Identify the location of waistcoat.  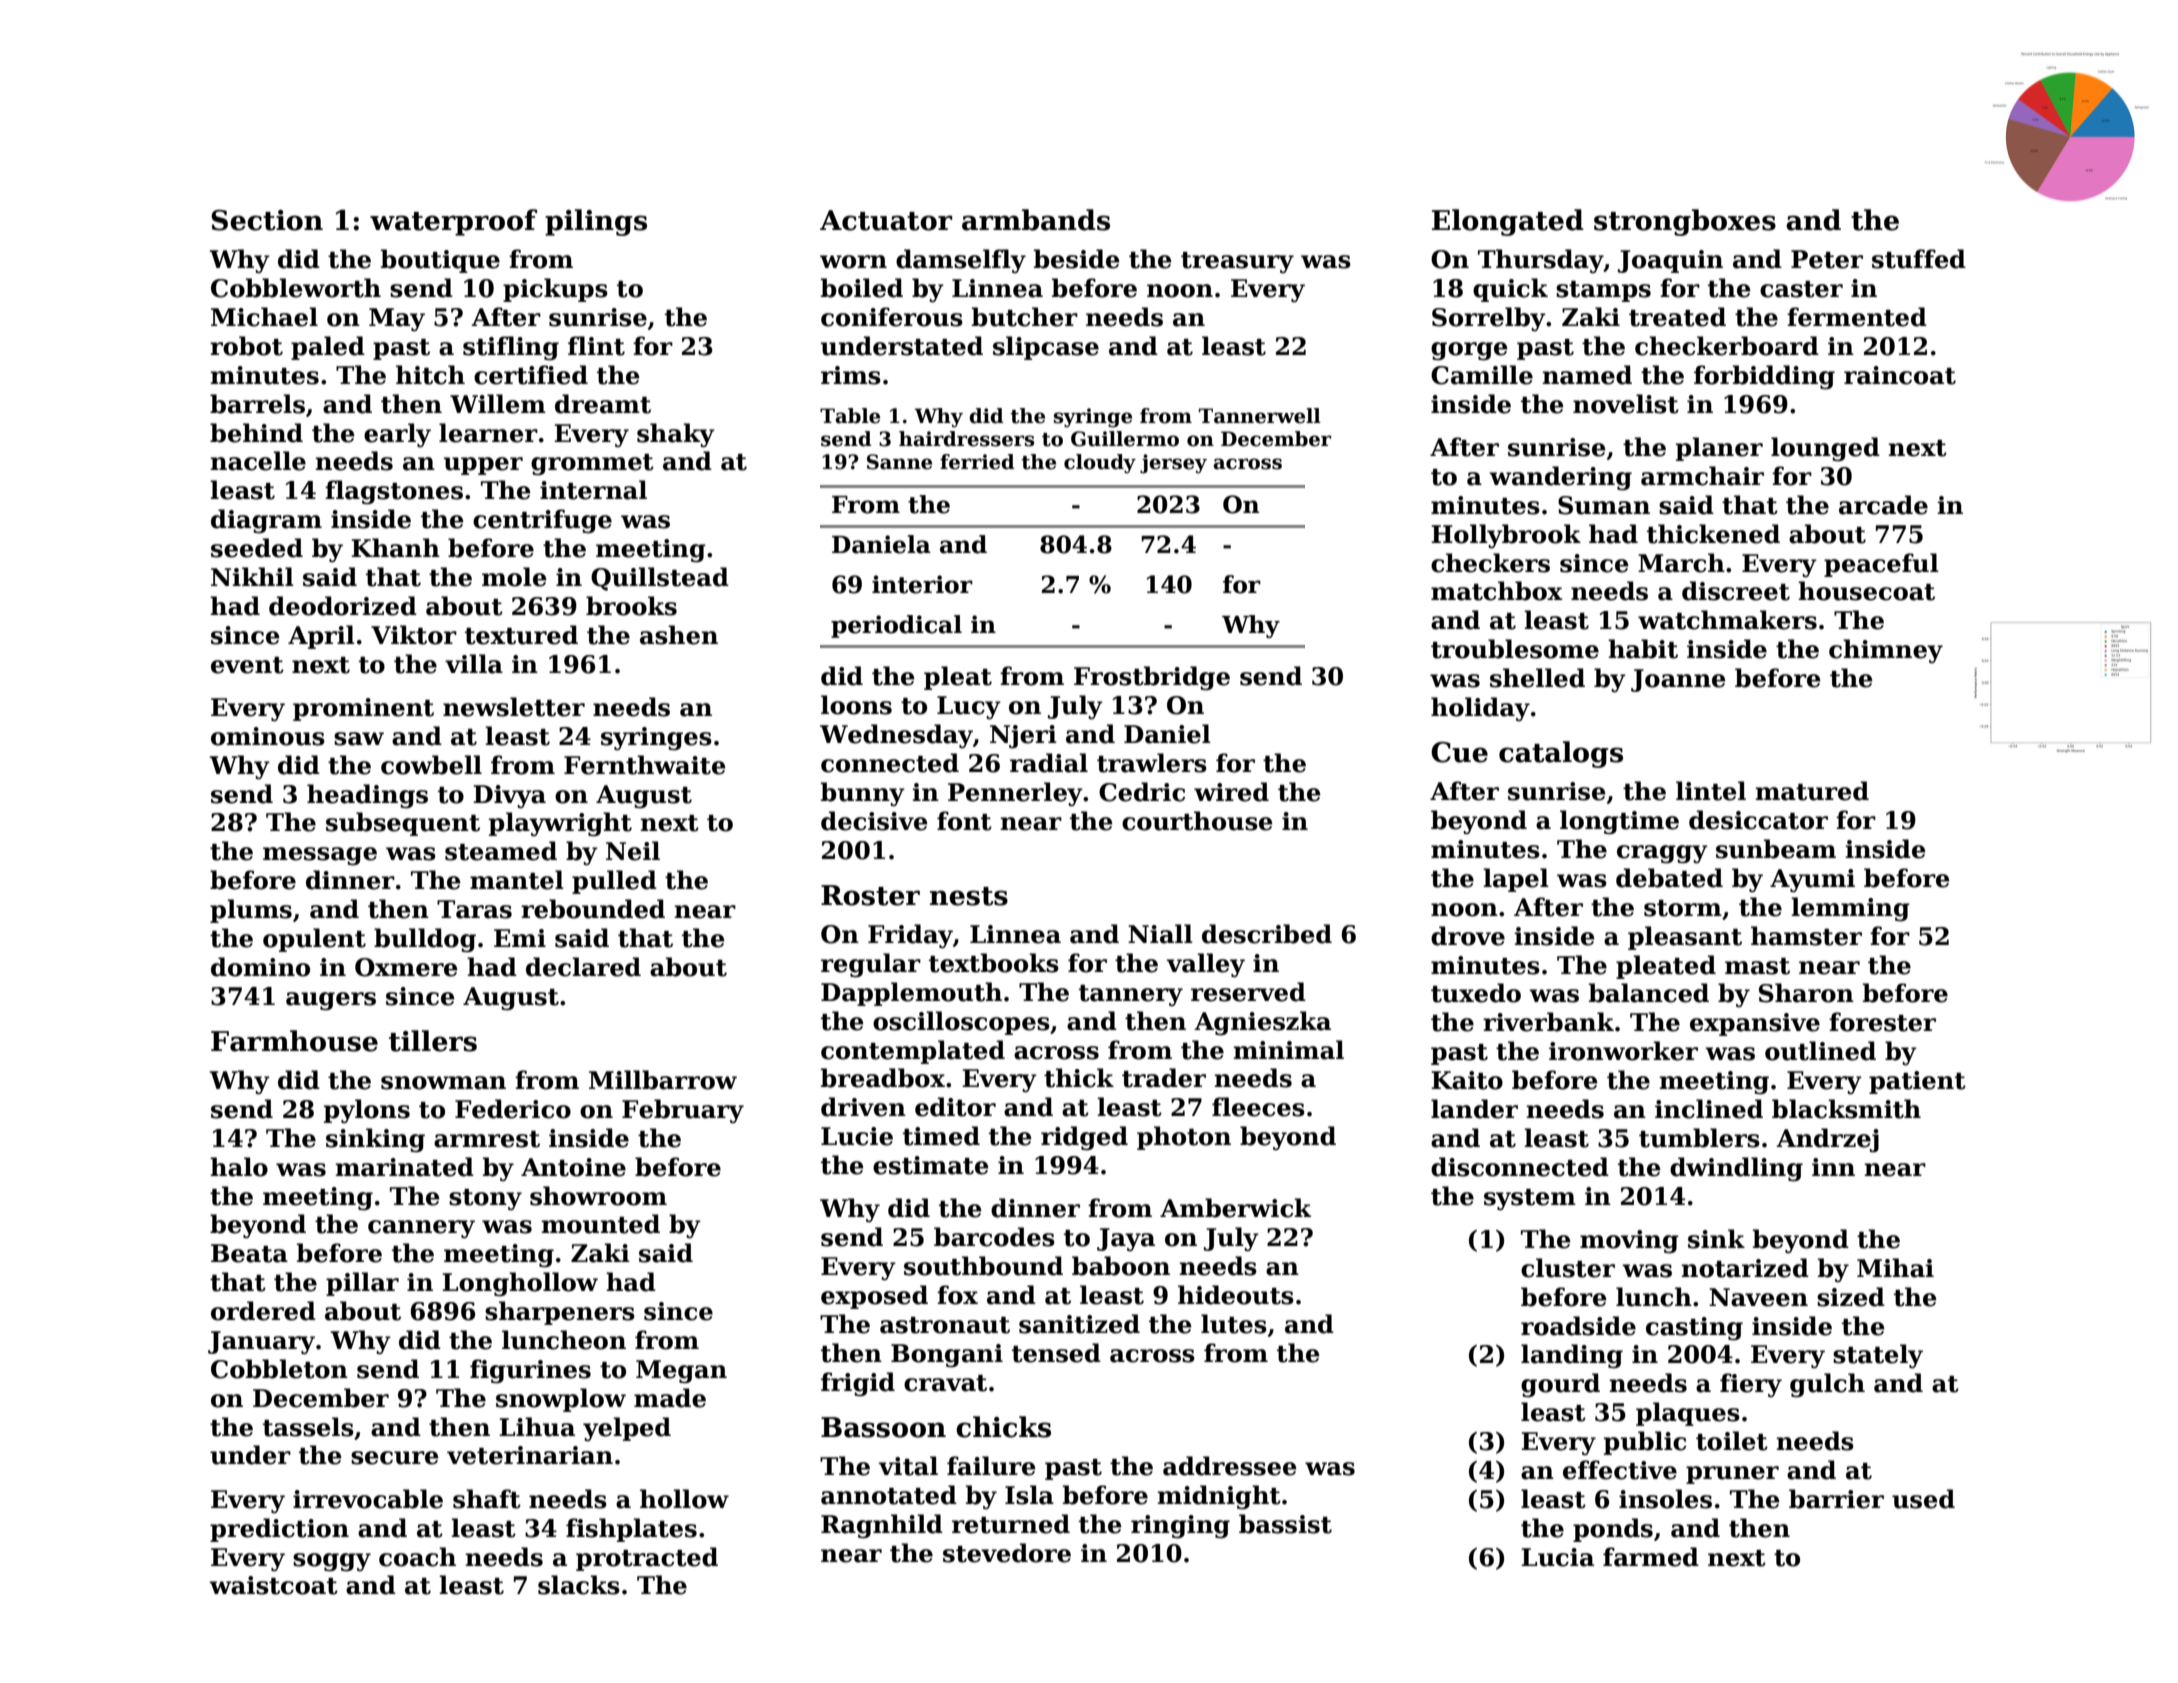
(273, 1585).
